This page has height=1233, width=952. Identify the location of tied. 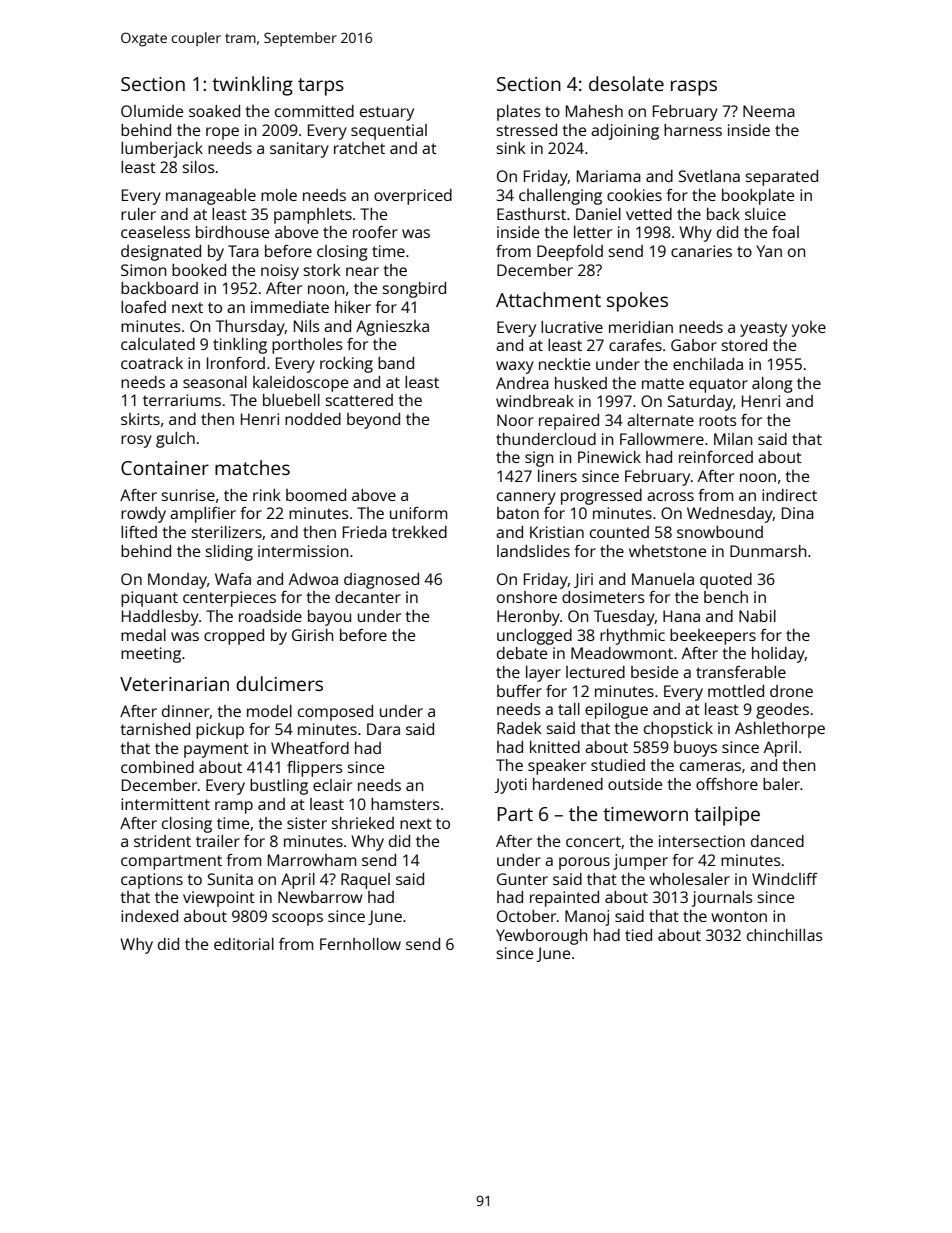
(638, 935).
